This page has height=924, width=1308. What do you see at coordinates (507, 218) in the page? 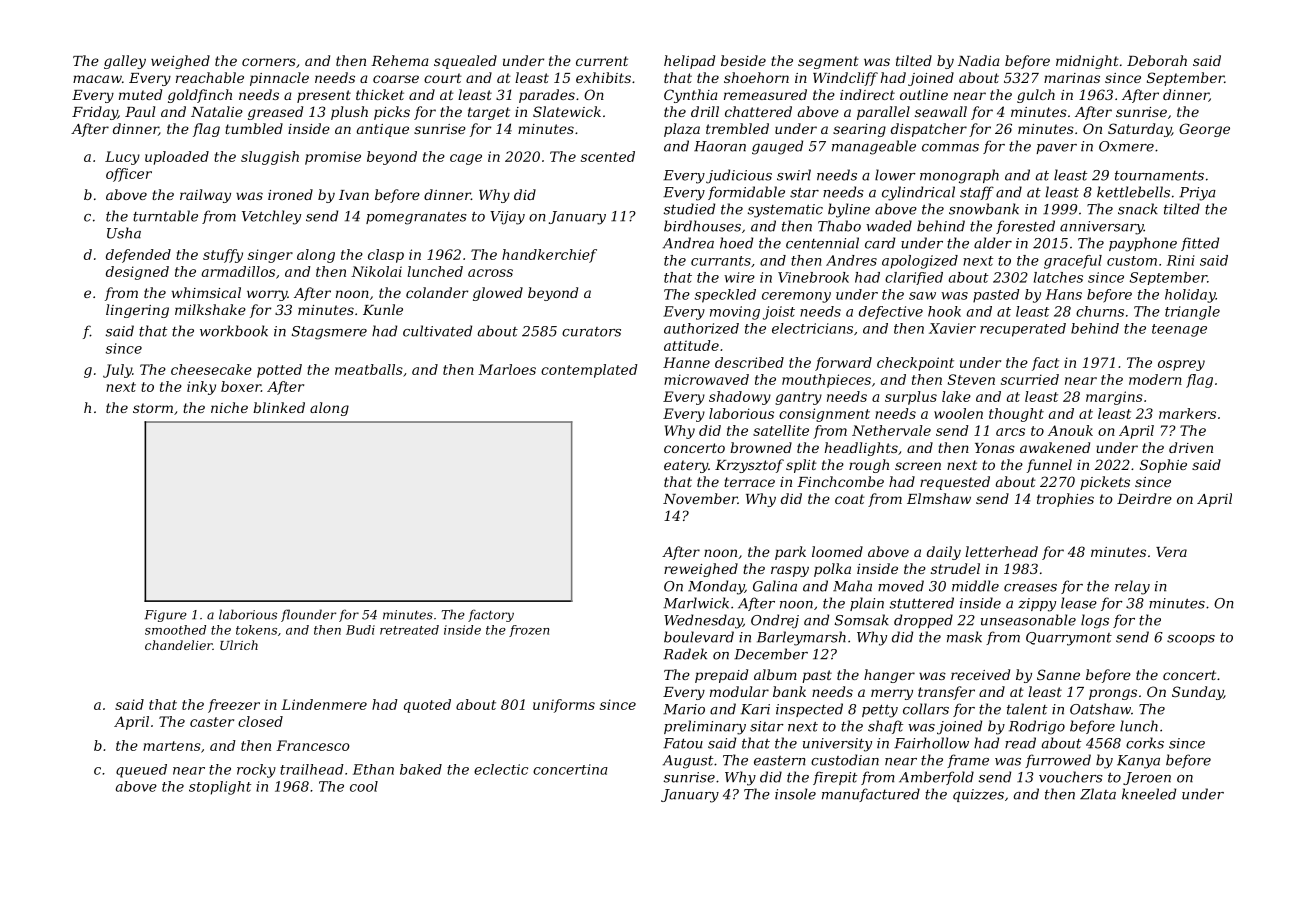
I see `Vijay` at bounding box center [507, 218].
